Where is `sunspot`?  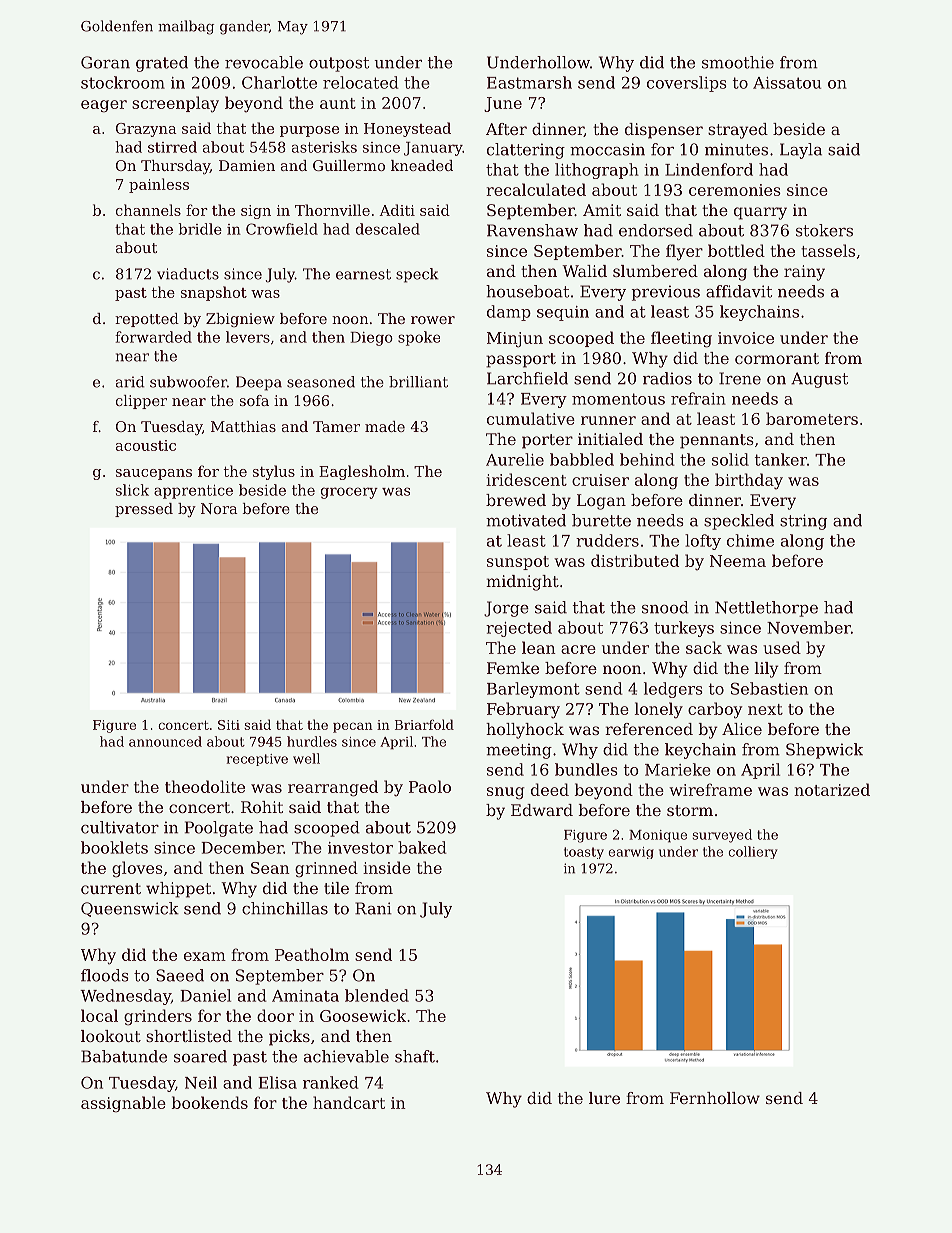
sunspot is located at coordinates (518, 563).
